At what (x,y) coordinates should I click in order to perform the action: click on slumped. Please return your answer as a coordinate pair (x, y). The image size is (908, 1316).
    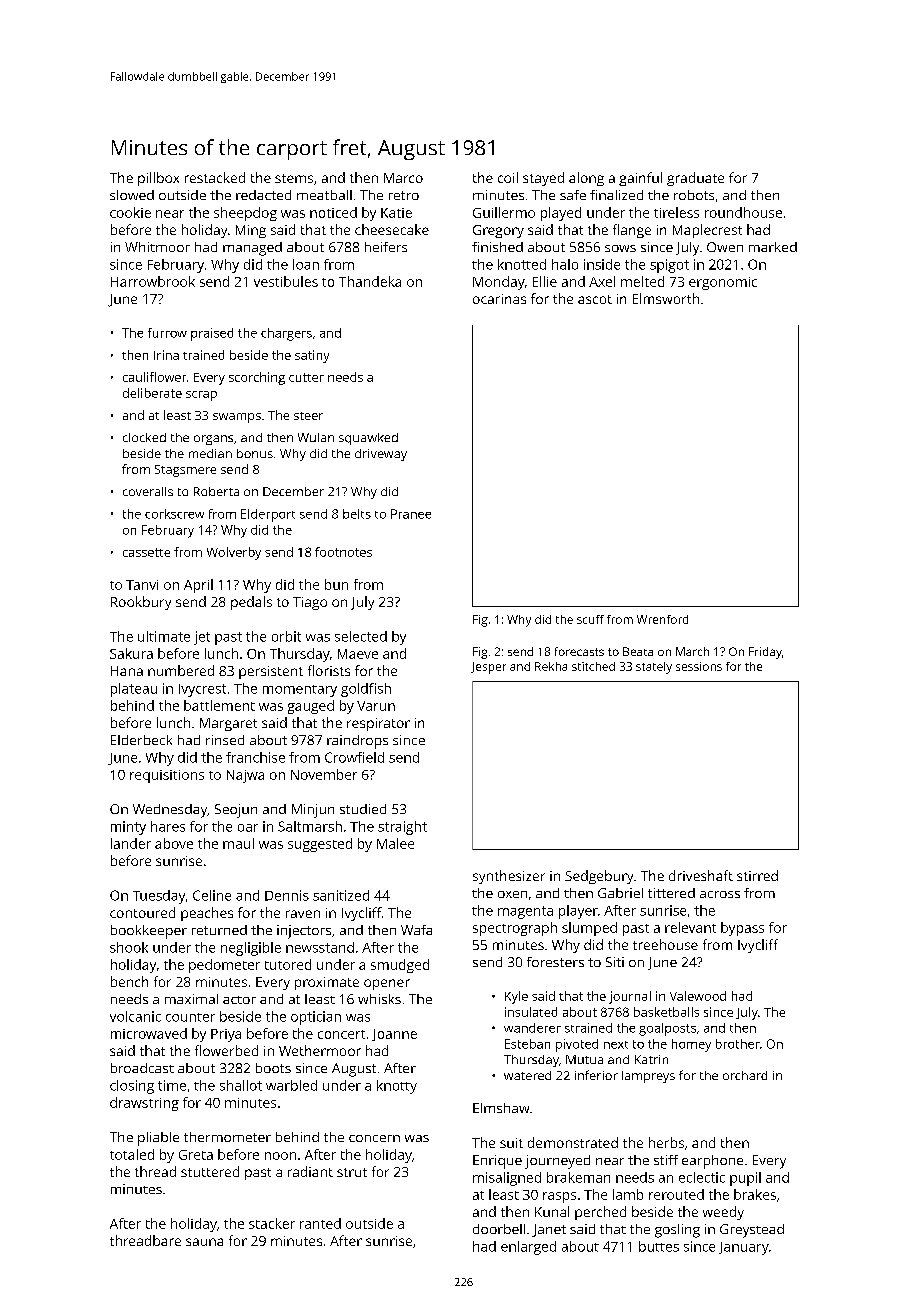
    Looking at the image, I should click on (589, 929).
